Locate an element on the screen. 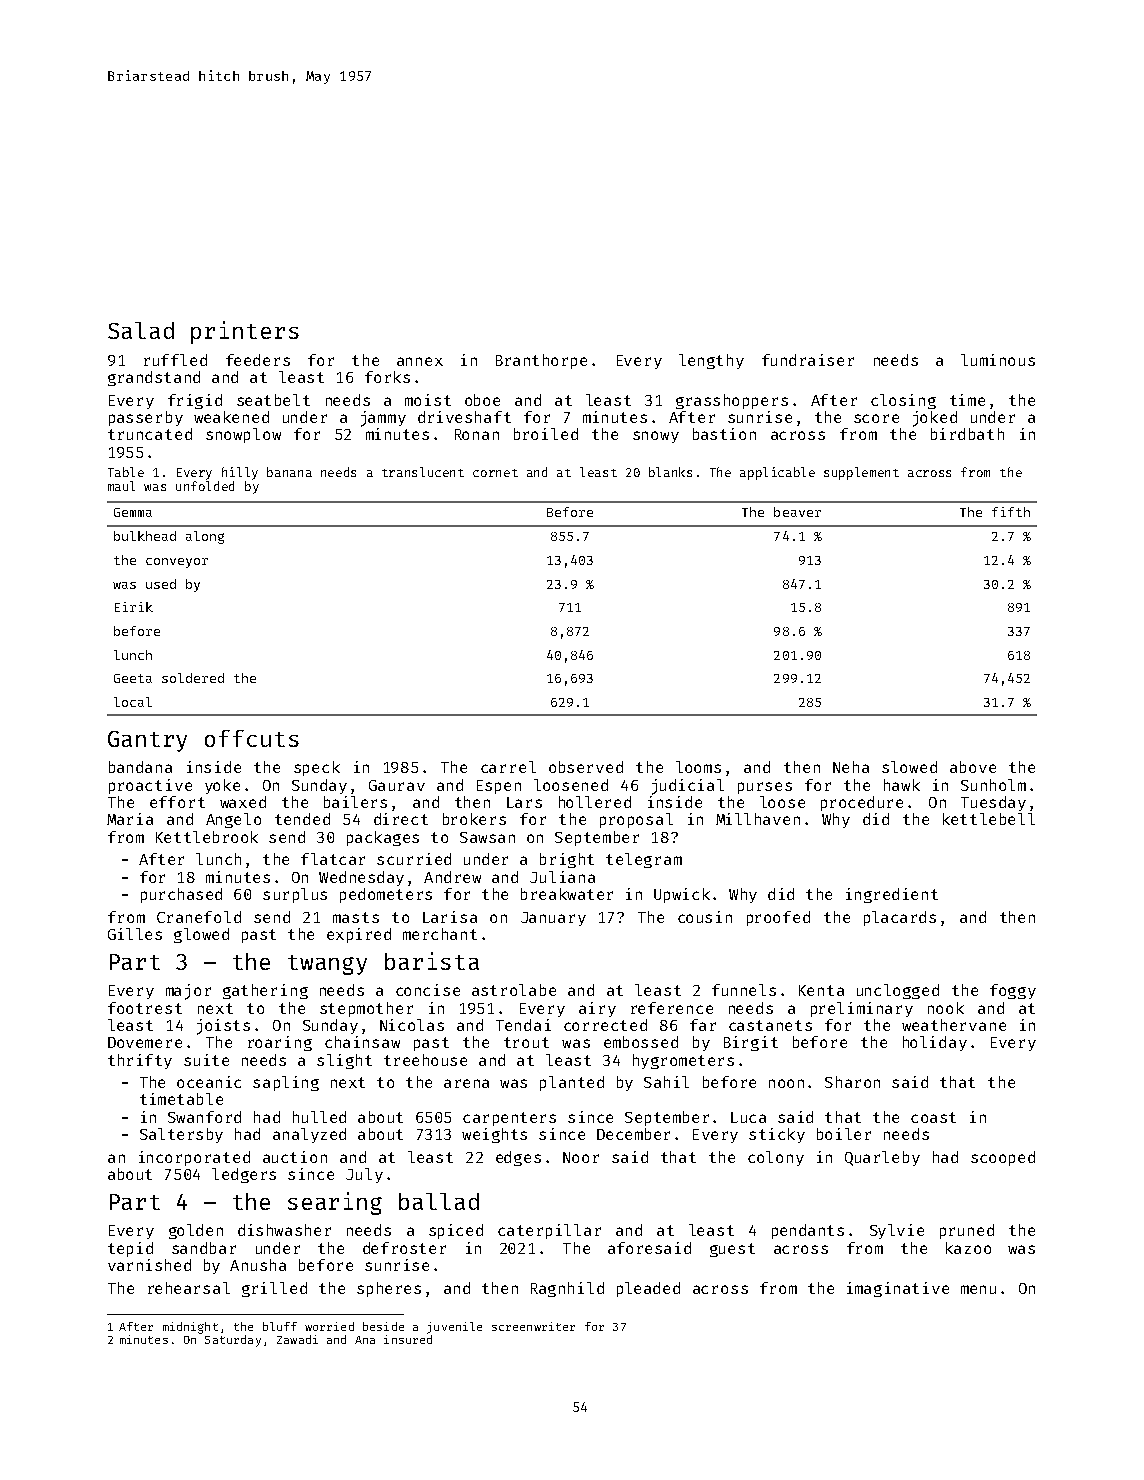  fundraiser is located at coordinates (808, 360).
